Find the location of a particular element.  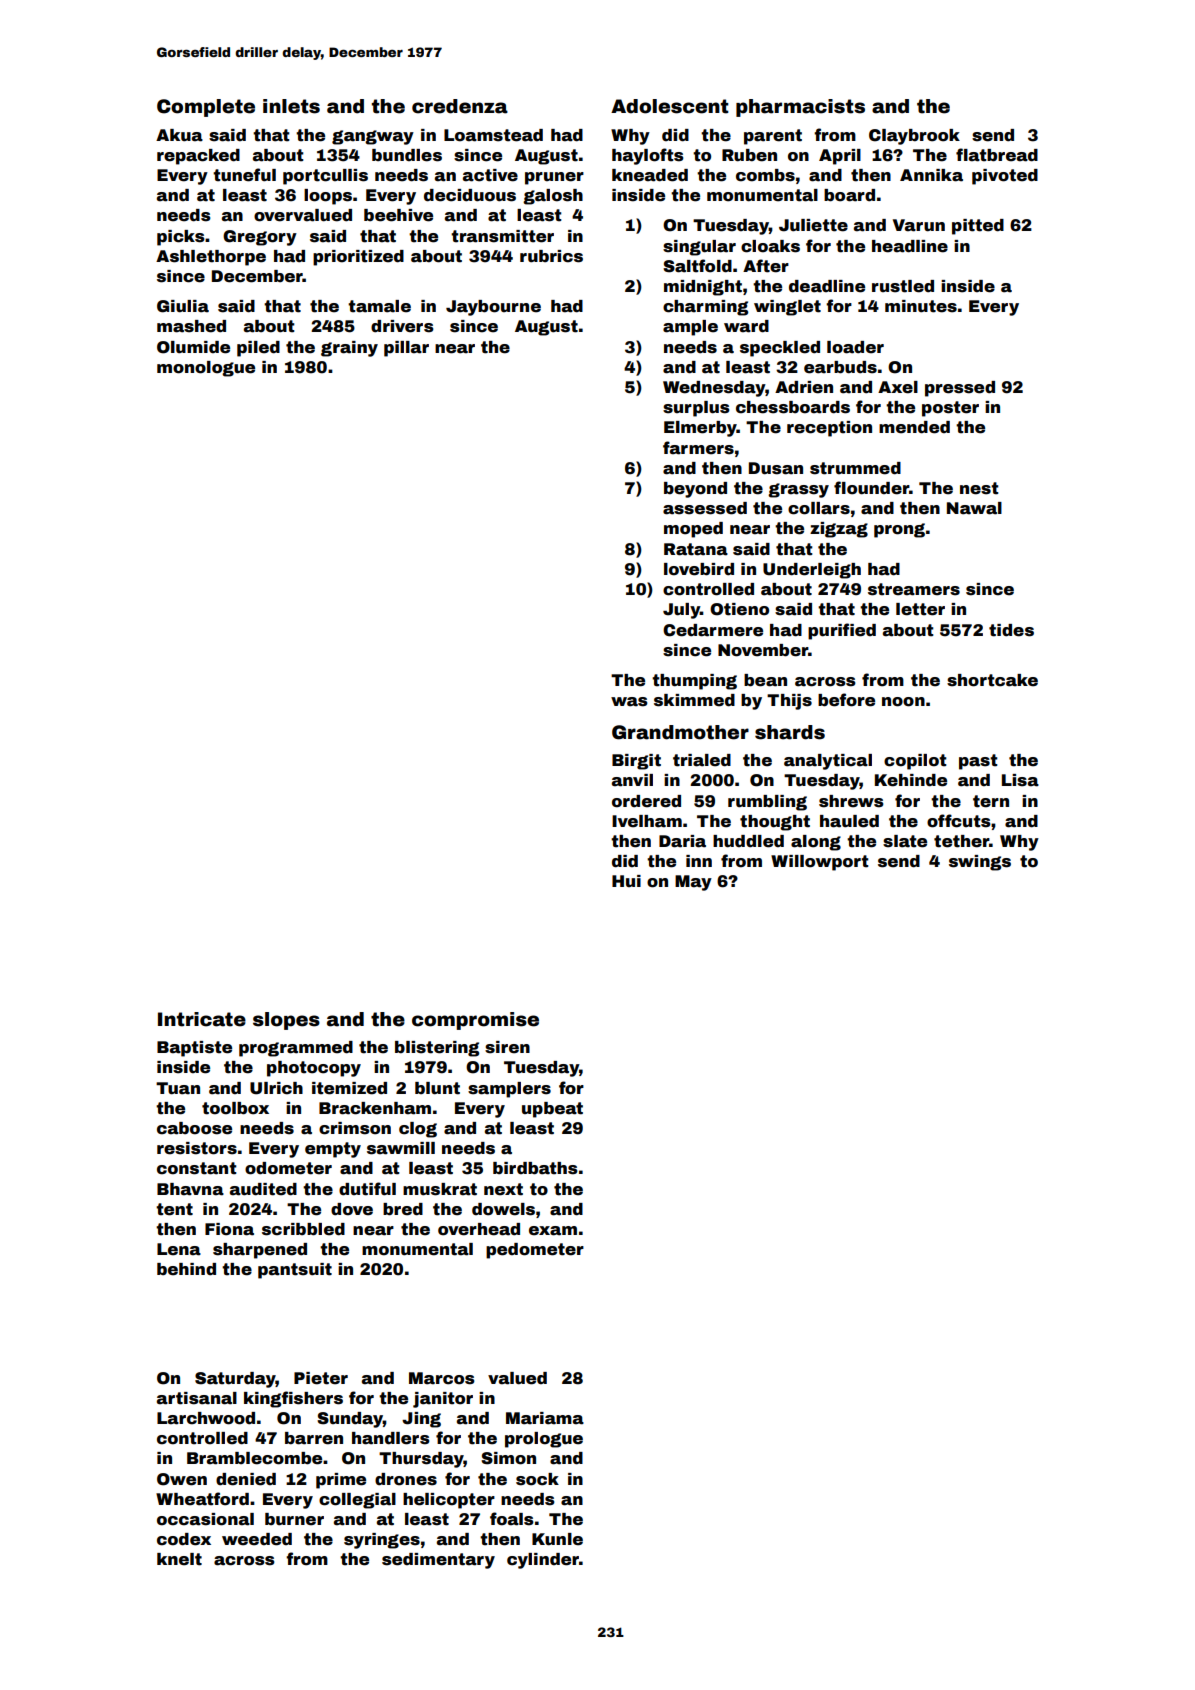

flatbread is located at coordinates (997, 155).
